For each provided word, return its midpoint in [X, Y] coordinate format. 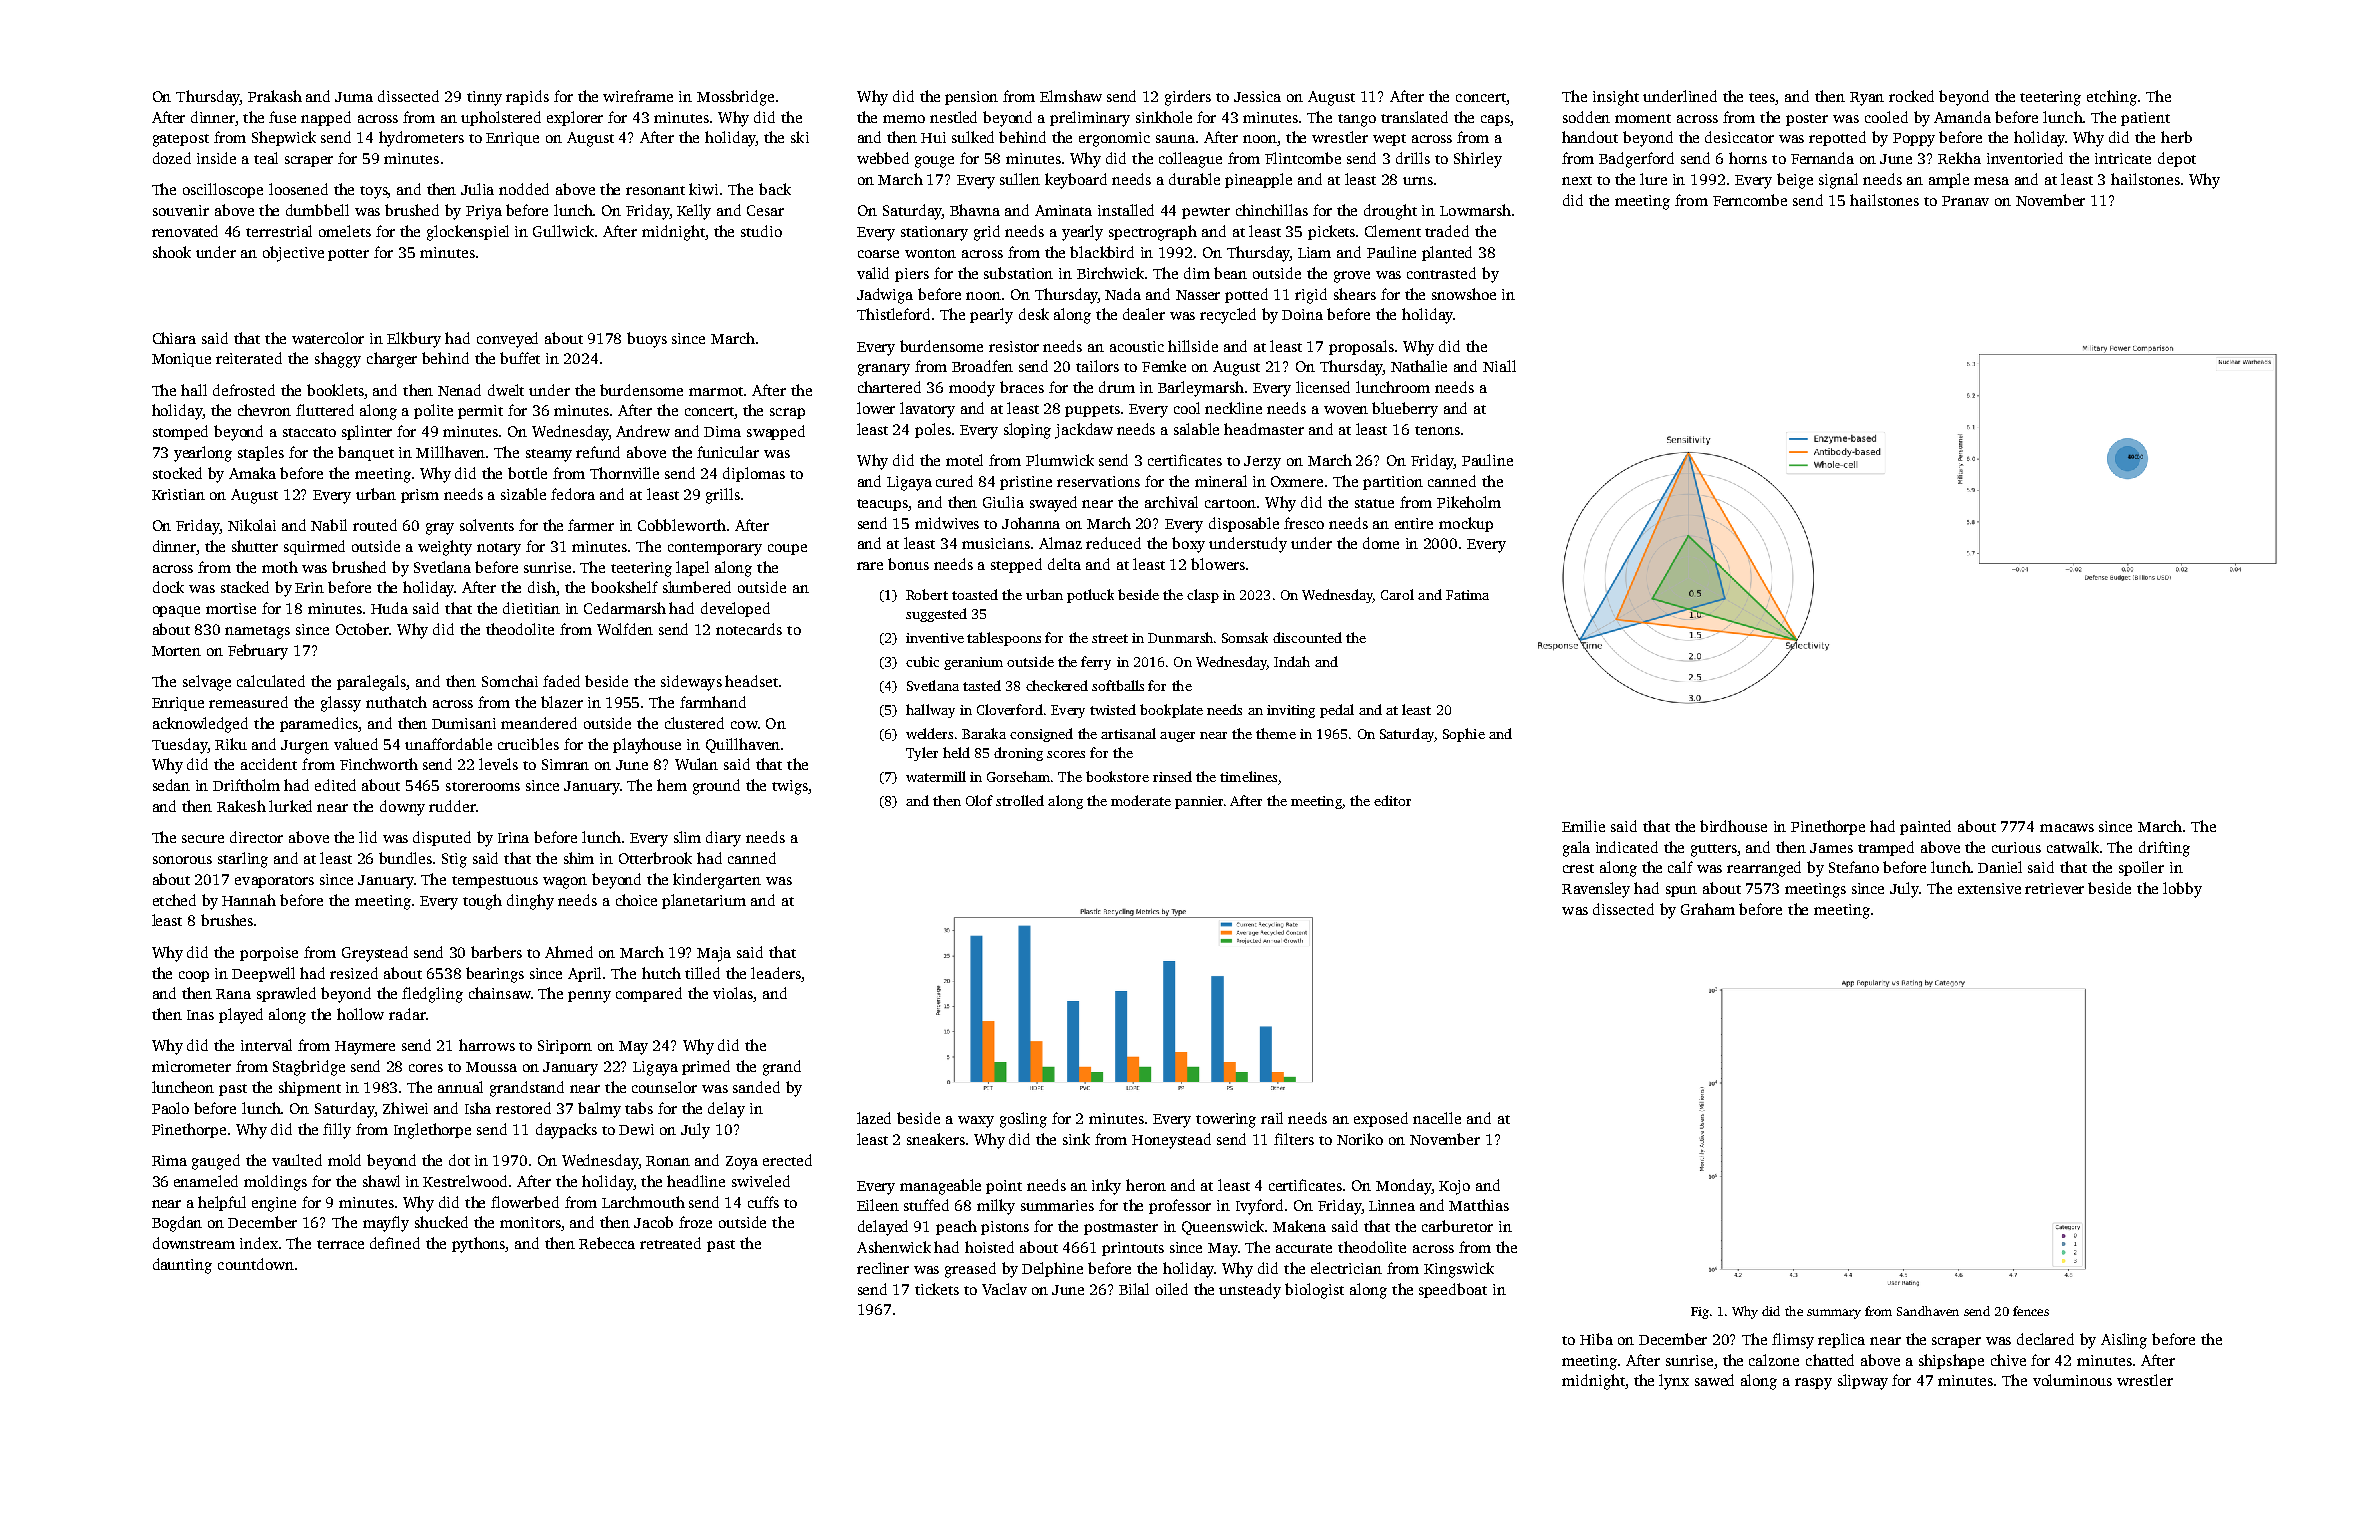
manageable [940, 1187]
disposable [1244, 524]
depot [2177, 159]
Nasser [1198, 295]
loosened [298, 189]
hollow [360, 1014]
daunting [182, 1266]
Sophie [1464, 735]
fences [2031, 1311]
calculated [271, 681]
